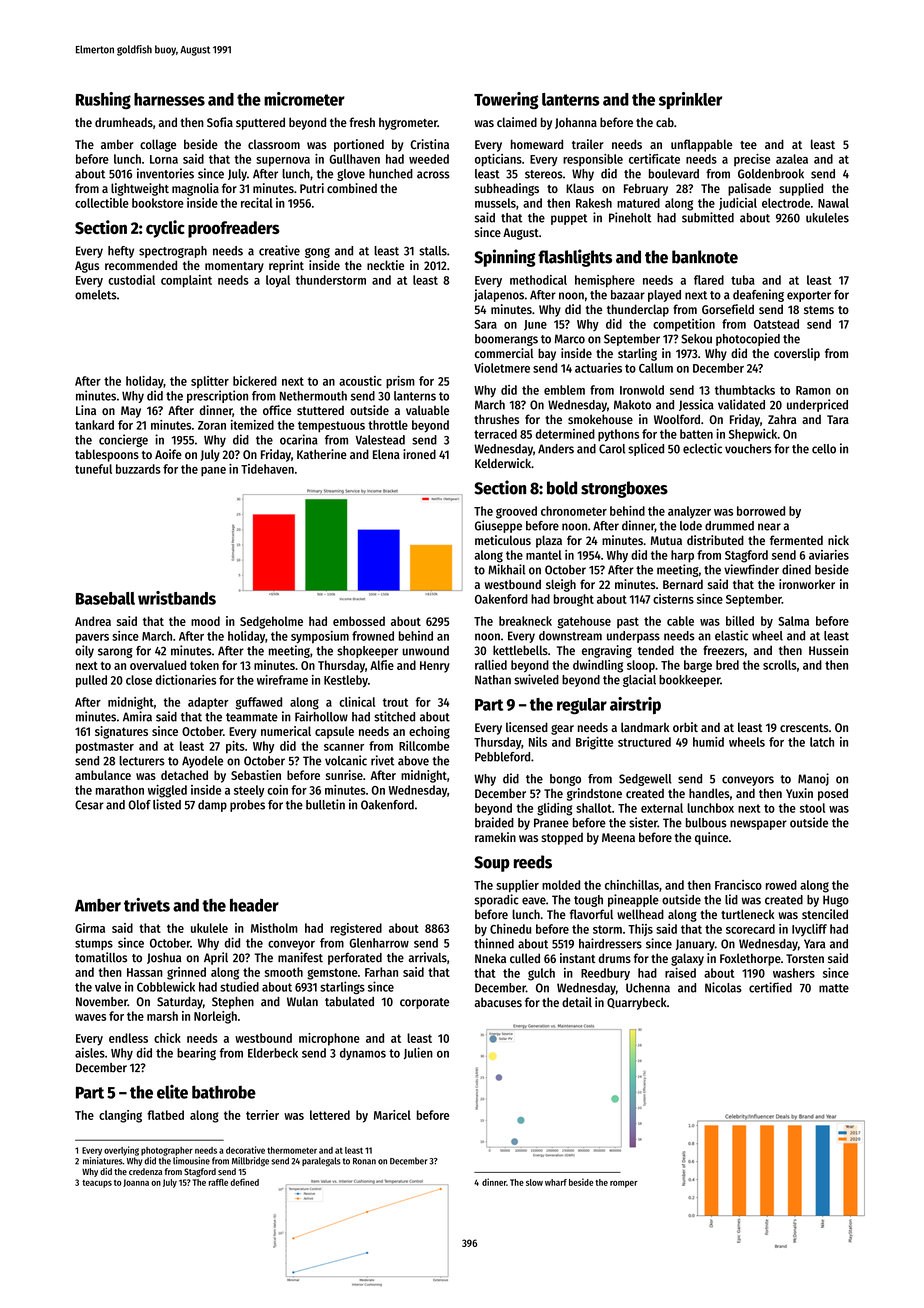 The image size is (924, 1308). Describe the element at coordinates (413, 761) in the image. I see `above` at that location.
